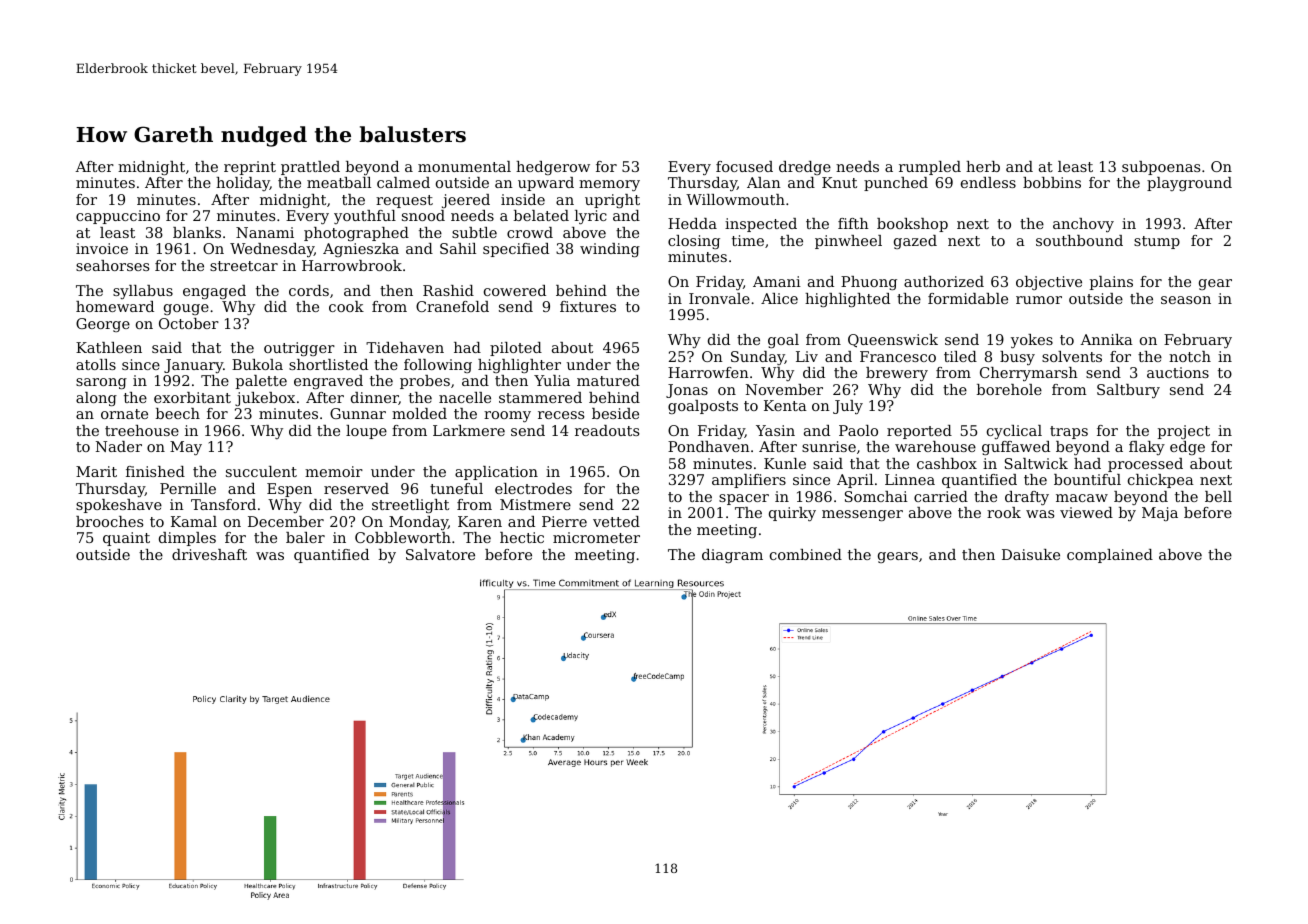  What do you see at coordinates (530, 232) in the document?
I see `crowd` at bounding box center [530, 232].
